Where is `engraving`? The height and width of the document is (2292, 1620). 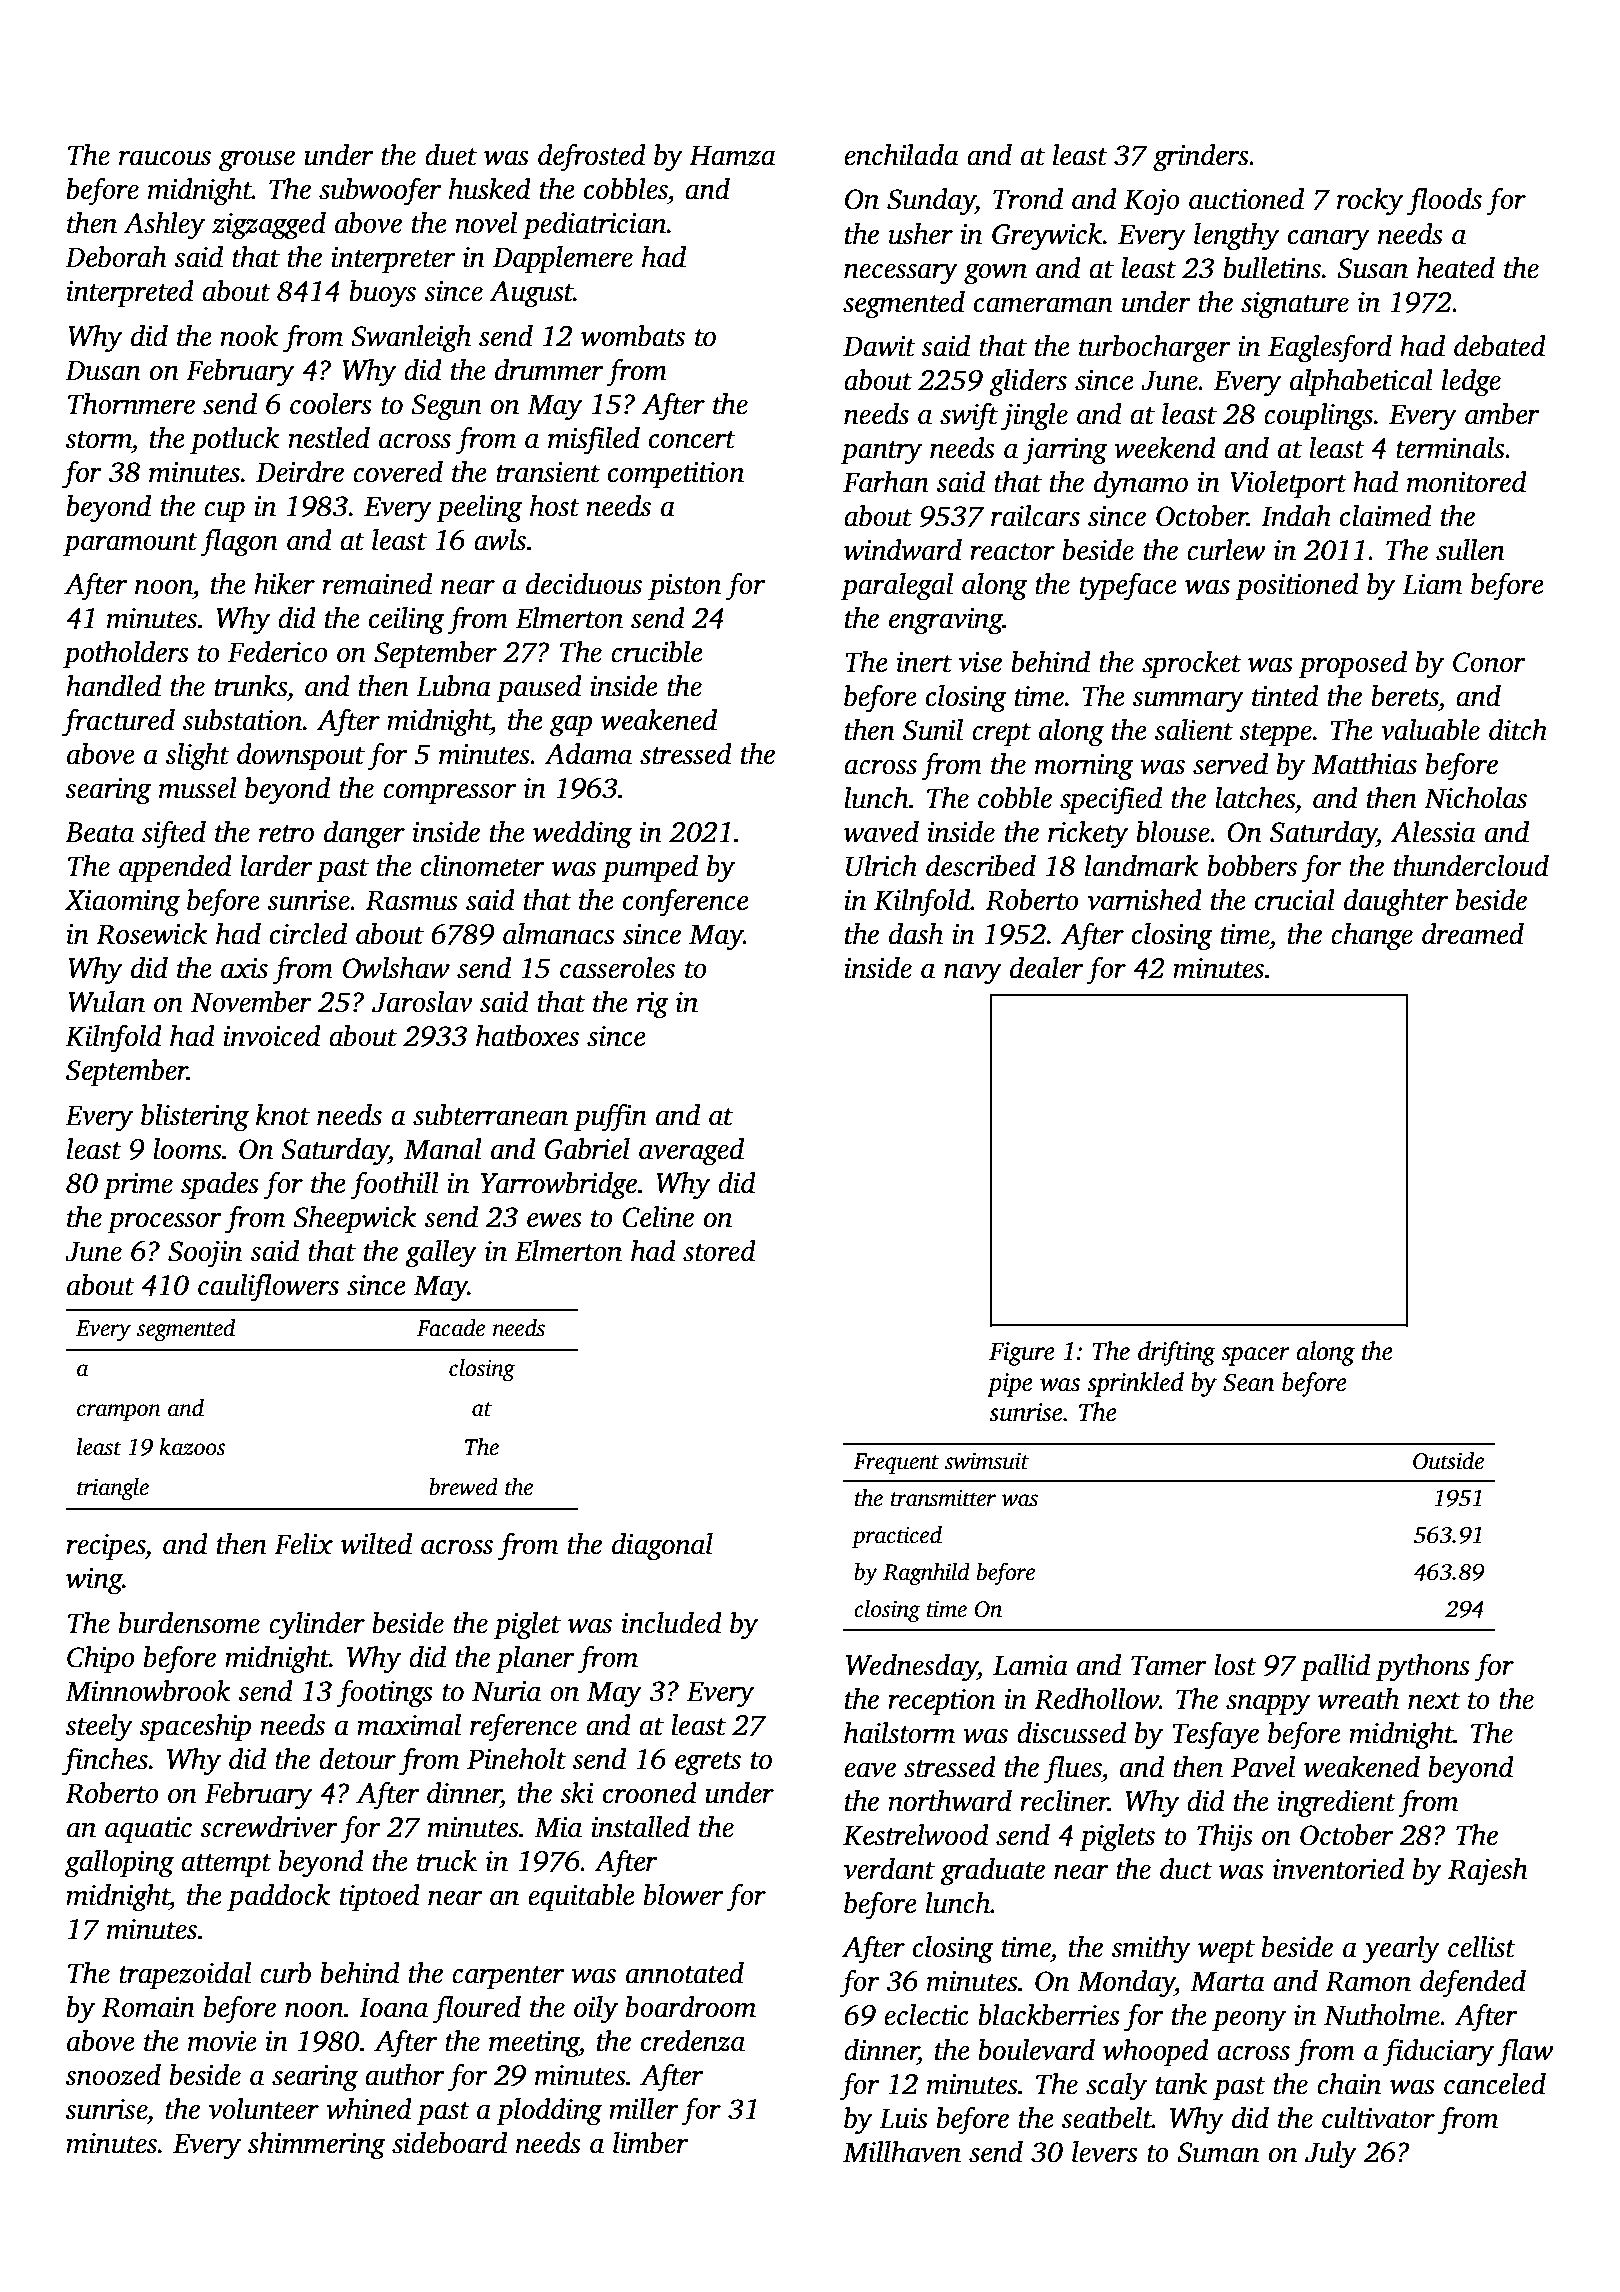 engraving is located at coordinates (946, 621).
